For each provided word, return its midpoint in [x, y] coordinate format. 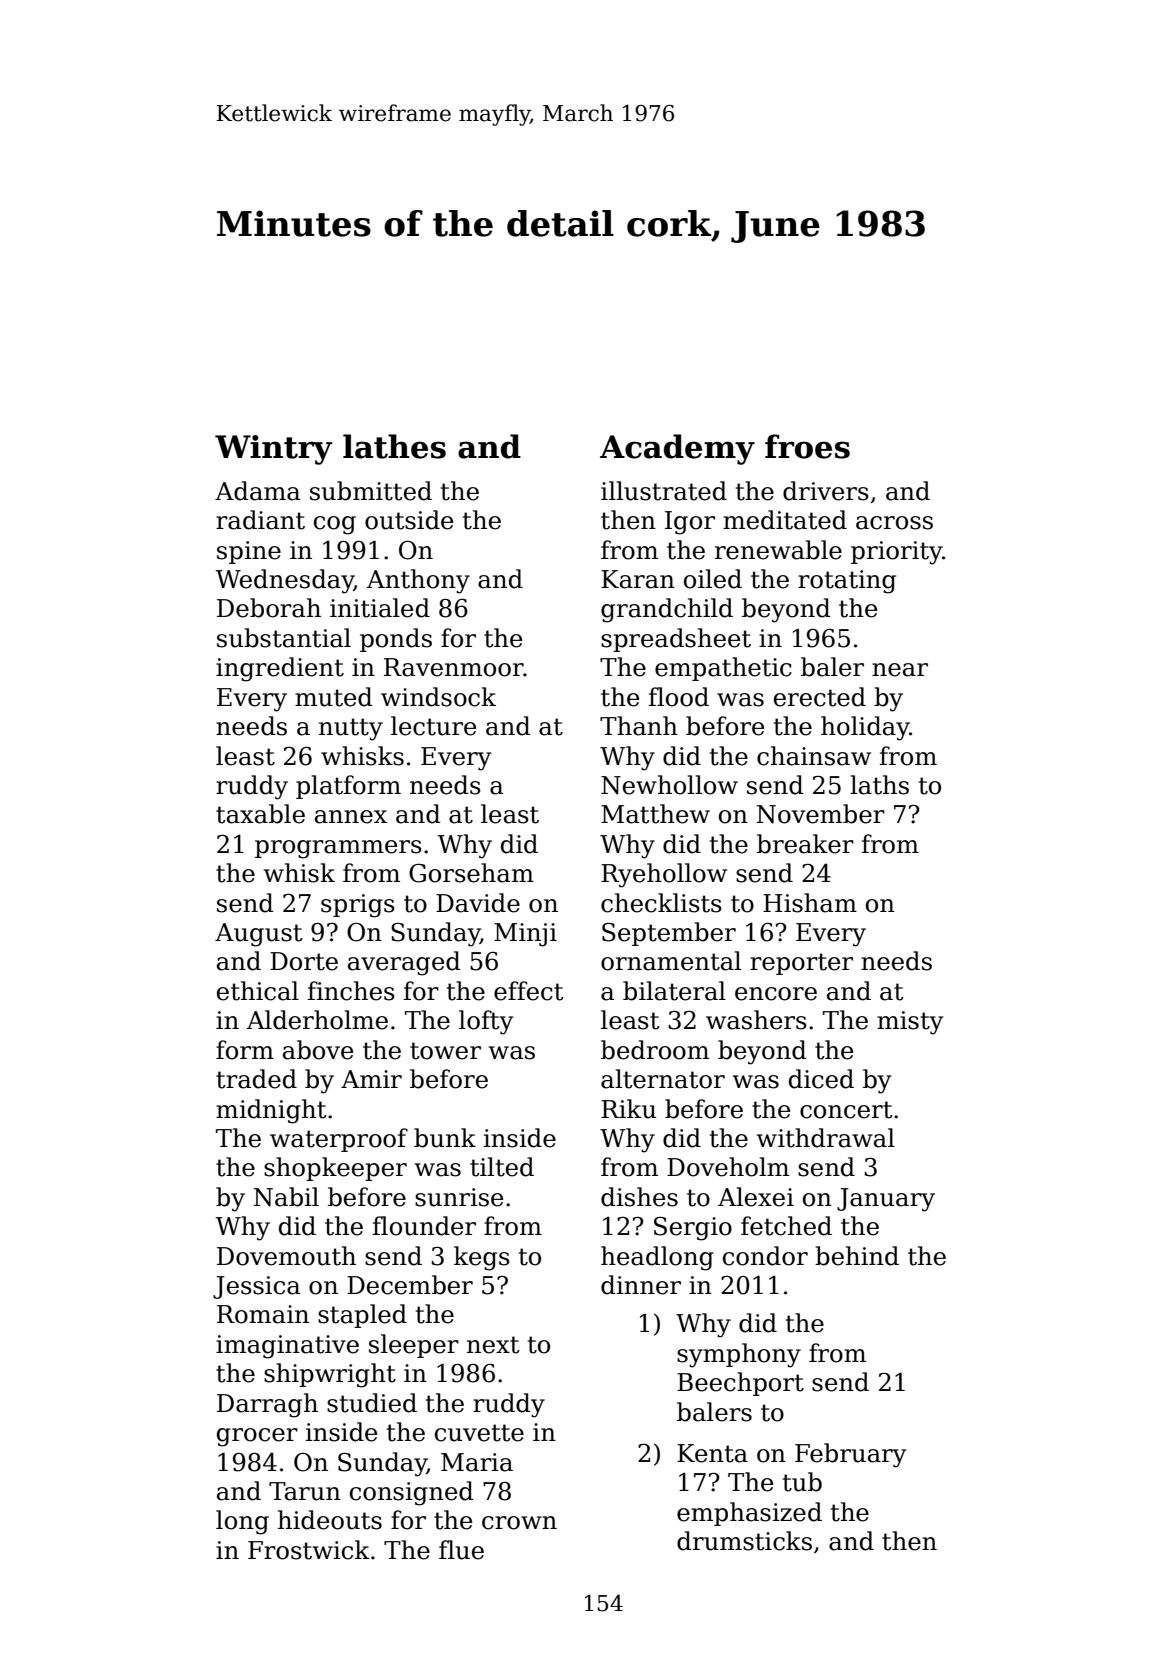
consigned [412, 1493]
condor [765, 1256]
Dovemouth [286, 1256]
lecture [433, 726]
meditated [785, 520]
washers [756, 1020]
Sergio [693, 1229]
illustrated [664, 491]
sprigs [358, 906]
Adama [257, 491]
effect [529, 991]
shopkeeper [335, 1169]
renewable [778, 550]
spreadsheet [676, 640]
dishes [639, 1197]
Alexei [756, 1197]
